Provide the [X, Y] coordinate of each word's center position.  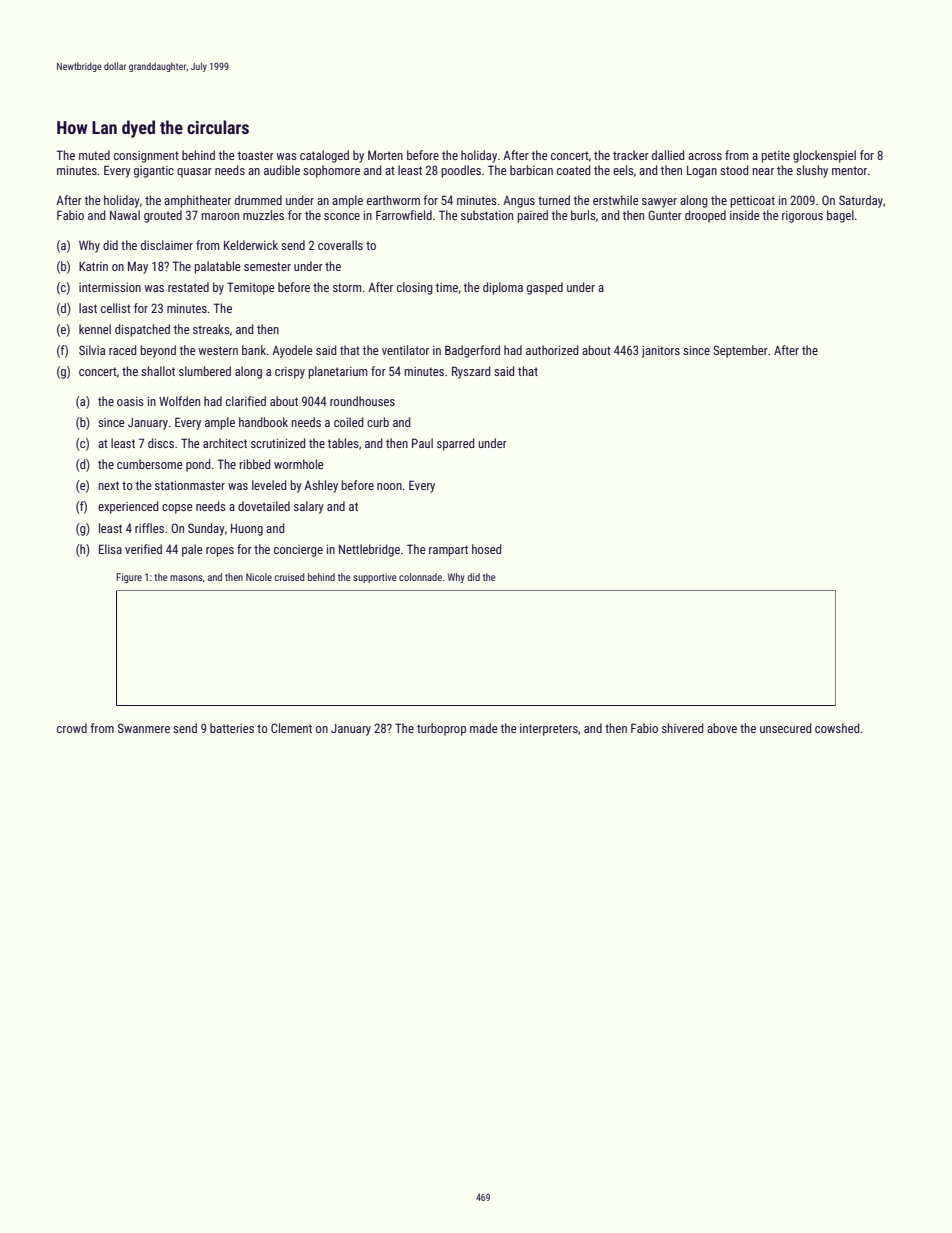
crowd [72, 728]
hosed [487, 549]
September [740, 351]
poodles [461, 171]
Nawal [125, 215]
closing [415, 288]
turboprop [441, 729]
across [705, 156]
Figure [129, 578]
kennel [95, 329]
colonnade [420, 577]
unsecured [786, 728]
